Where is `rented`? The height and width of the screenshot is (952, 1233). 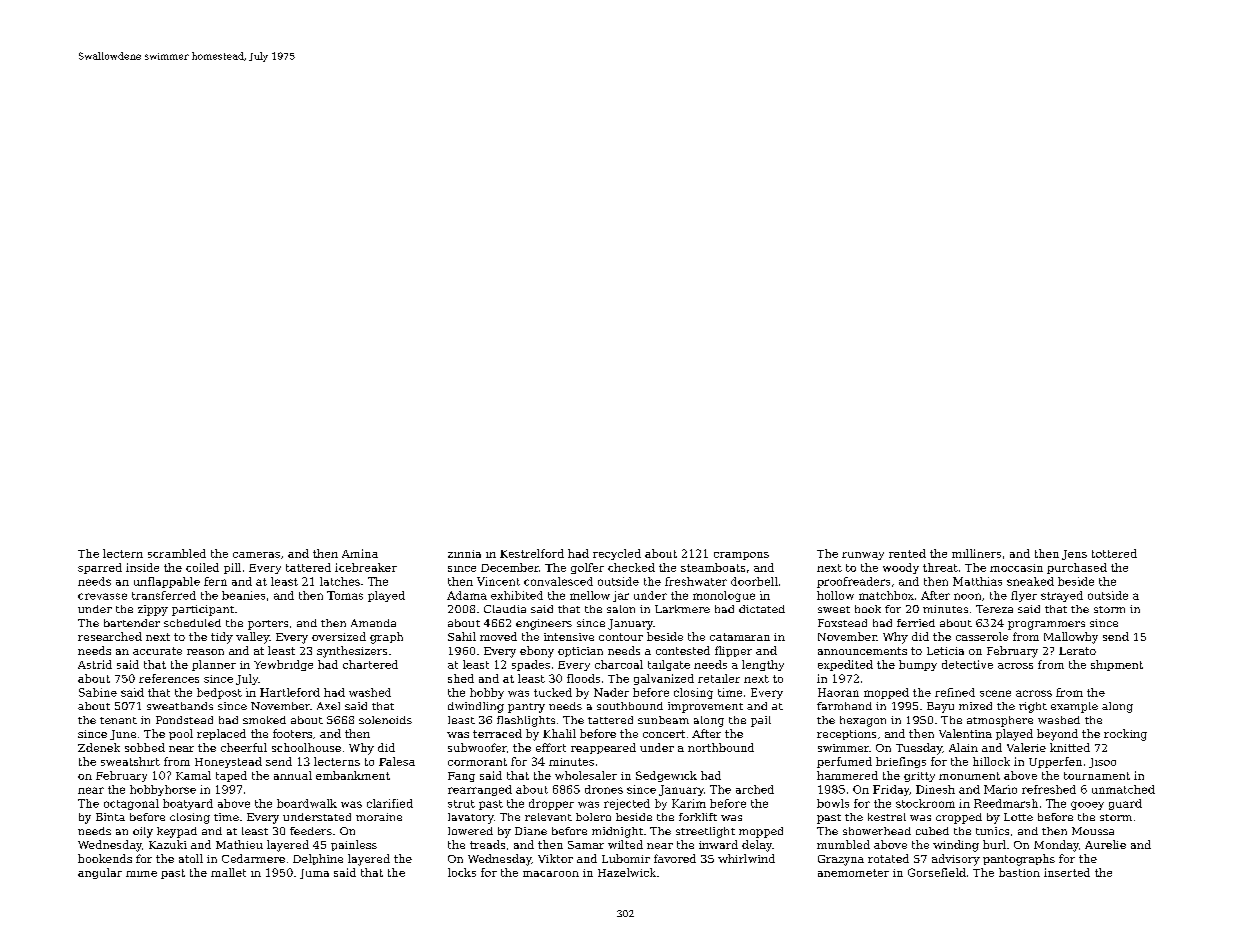 rented is located at coordinates (907, 553).
